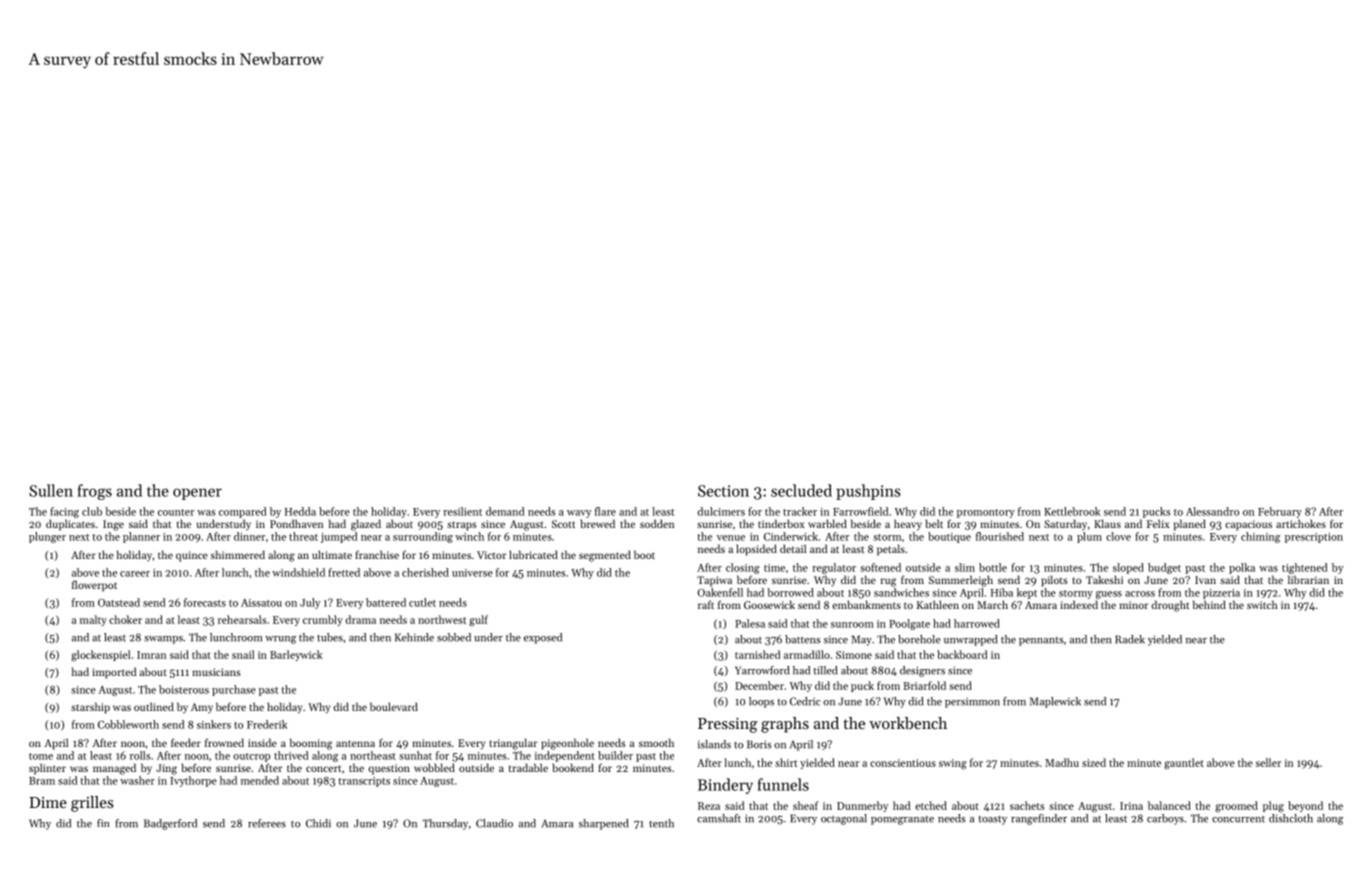 Image resolution: width=1372 pixels, height=887 pixels. I want to click on Alessandro, so click(1212, 511).
